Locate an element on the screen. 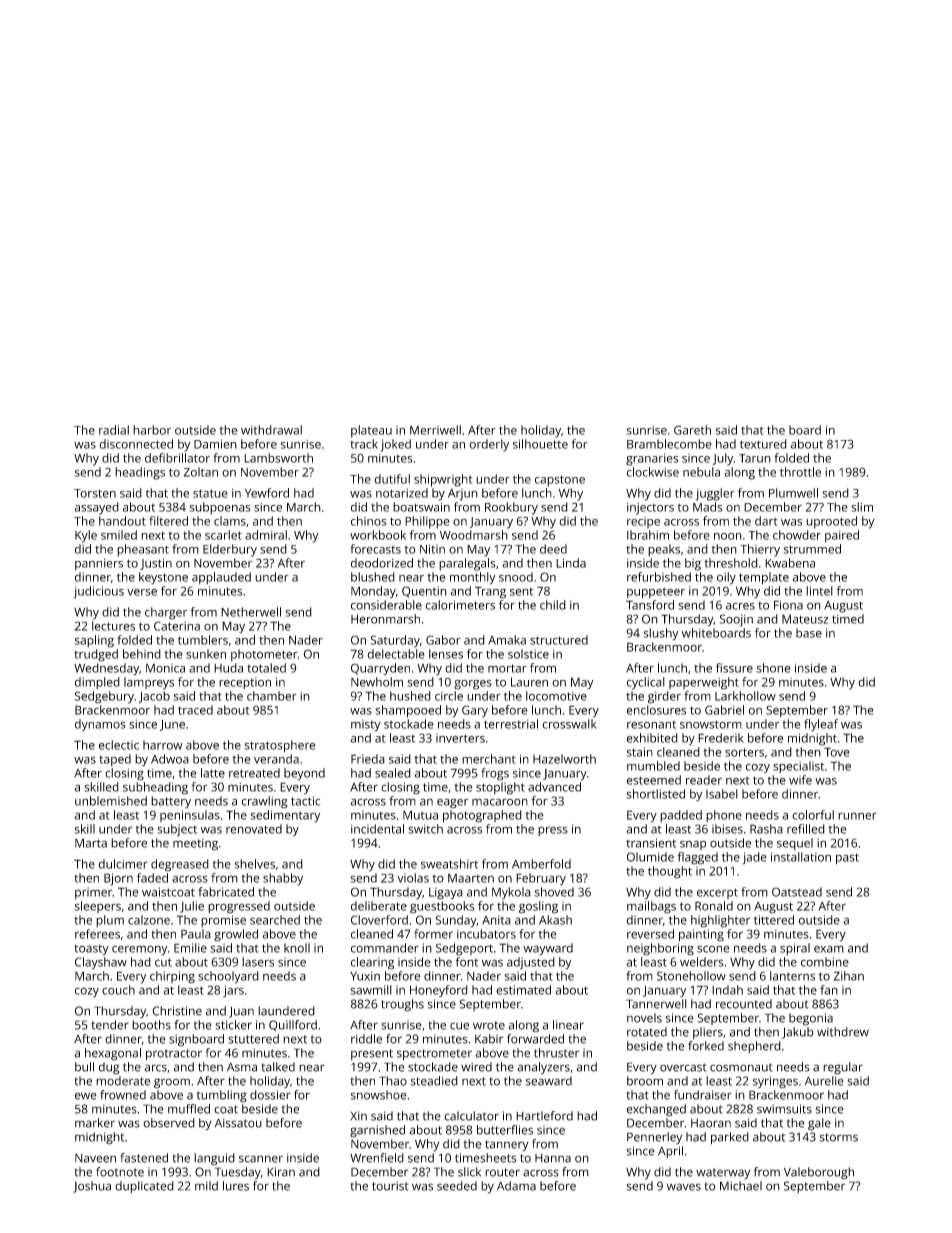 The image size is (952, 1233). slick is located at coordinates (469, 1172).
